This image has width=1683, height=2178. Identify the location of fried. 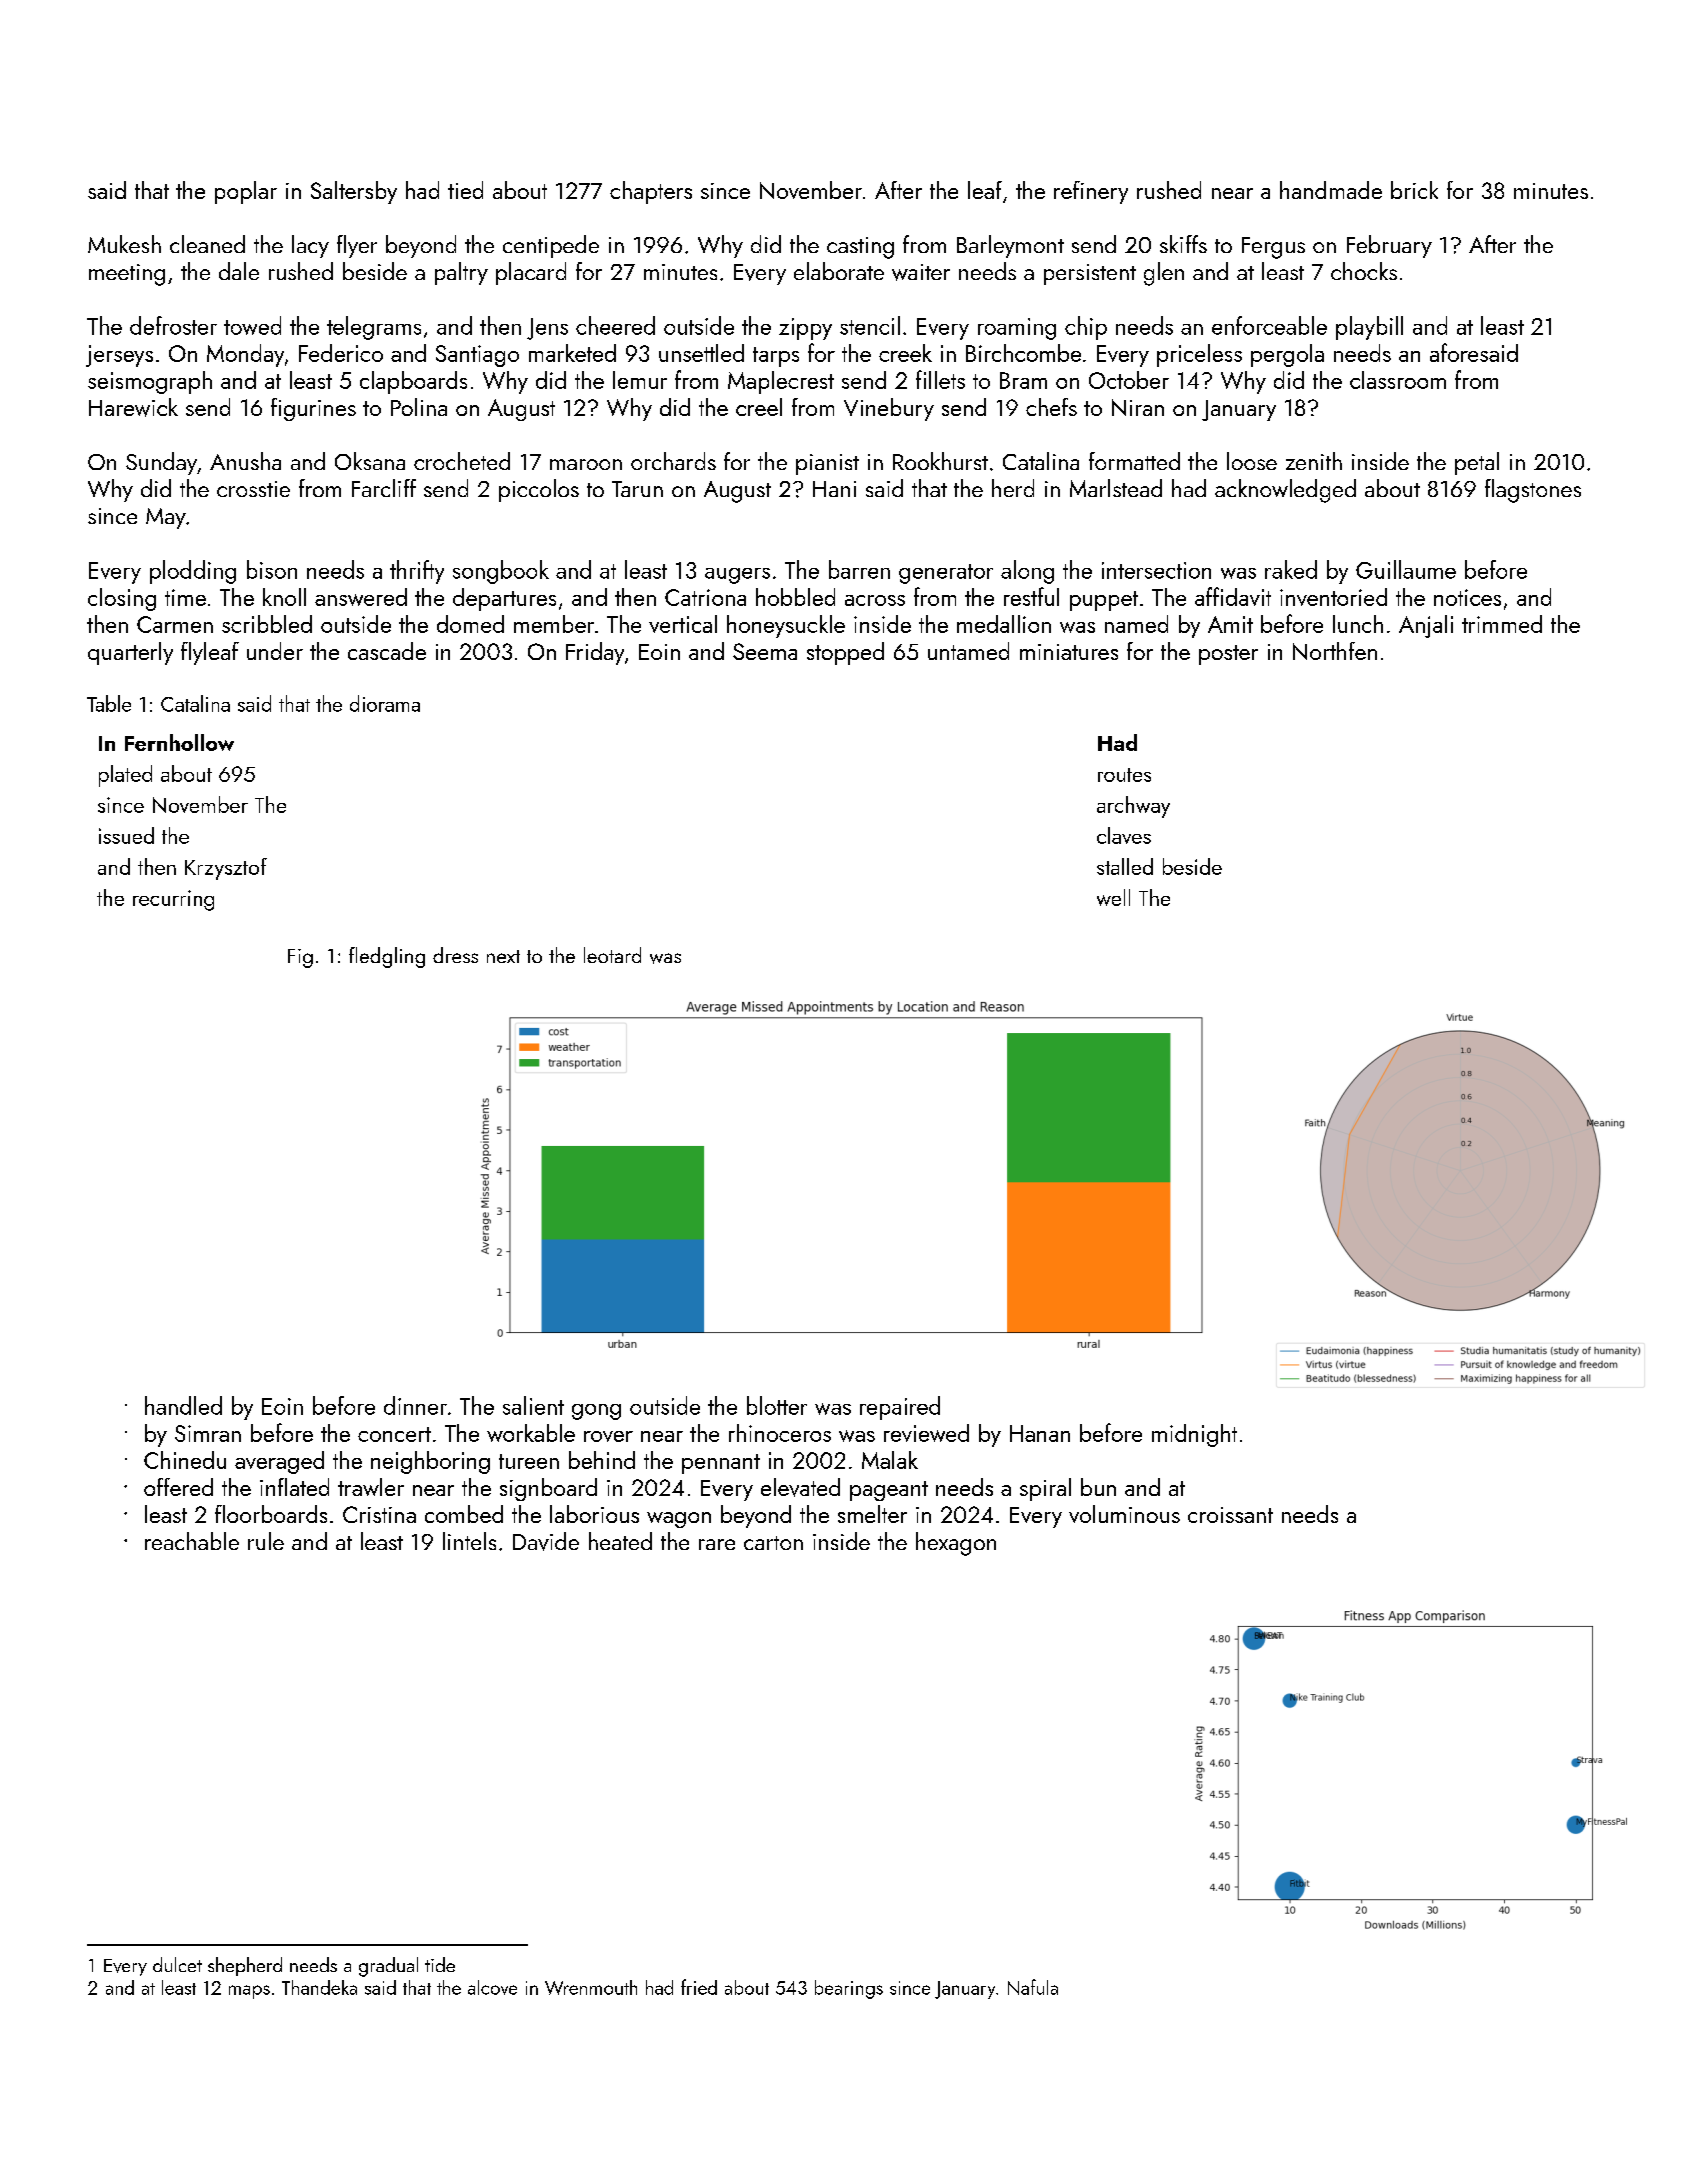
(699, 1987).
